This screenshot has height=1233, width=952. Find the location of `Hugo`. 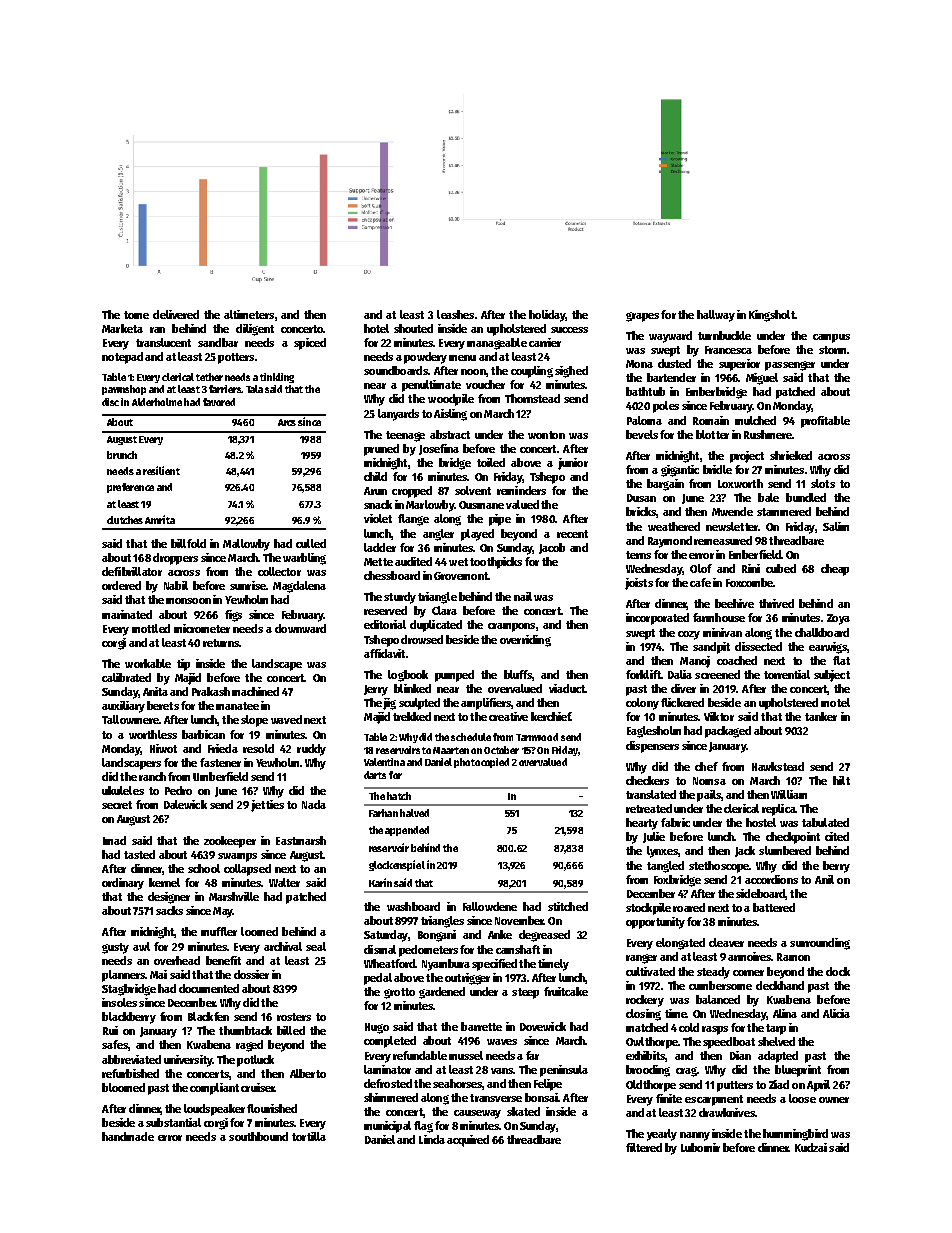

Hugo is located at coordinates (377, 1028).
